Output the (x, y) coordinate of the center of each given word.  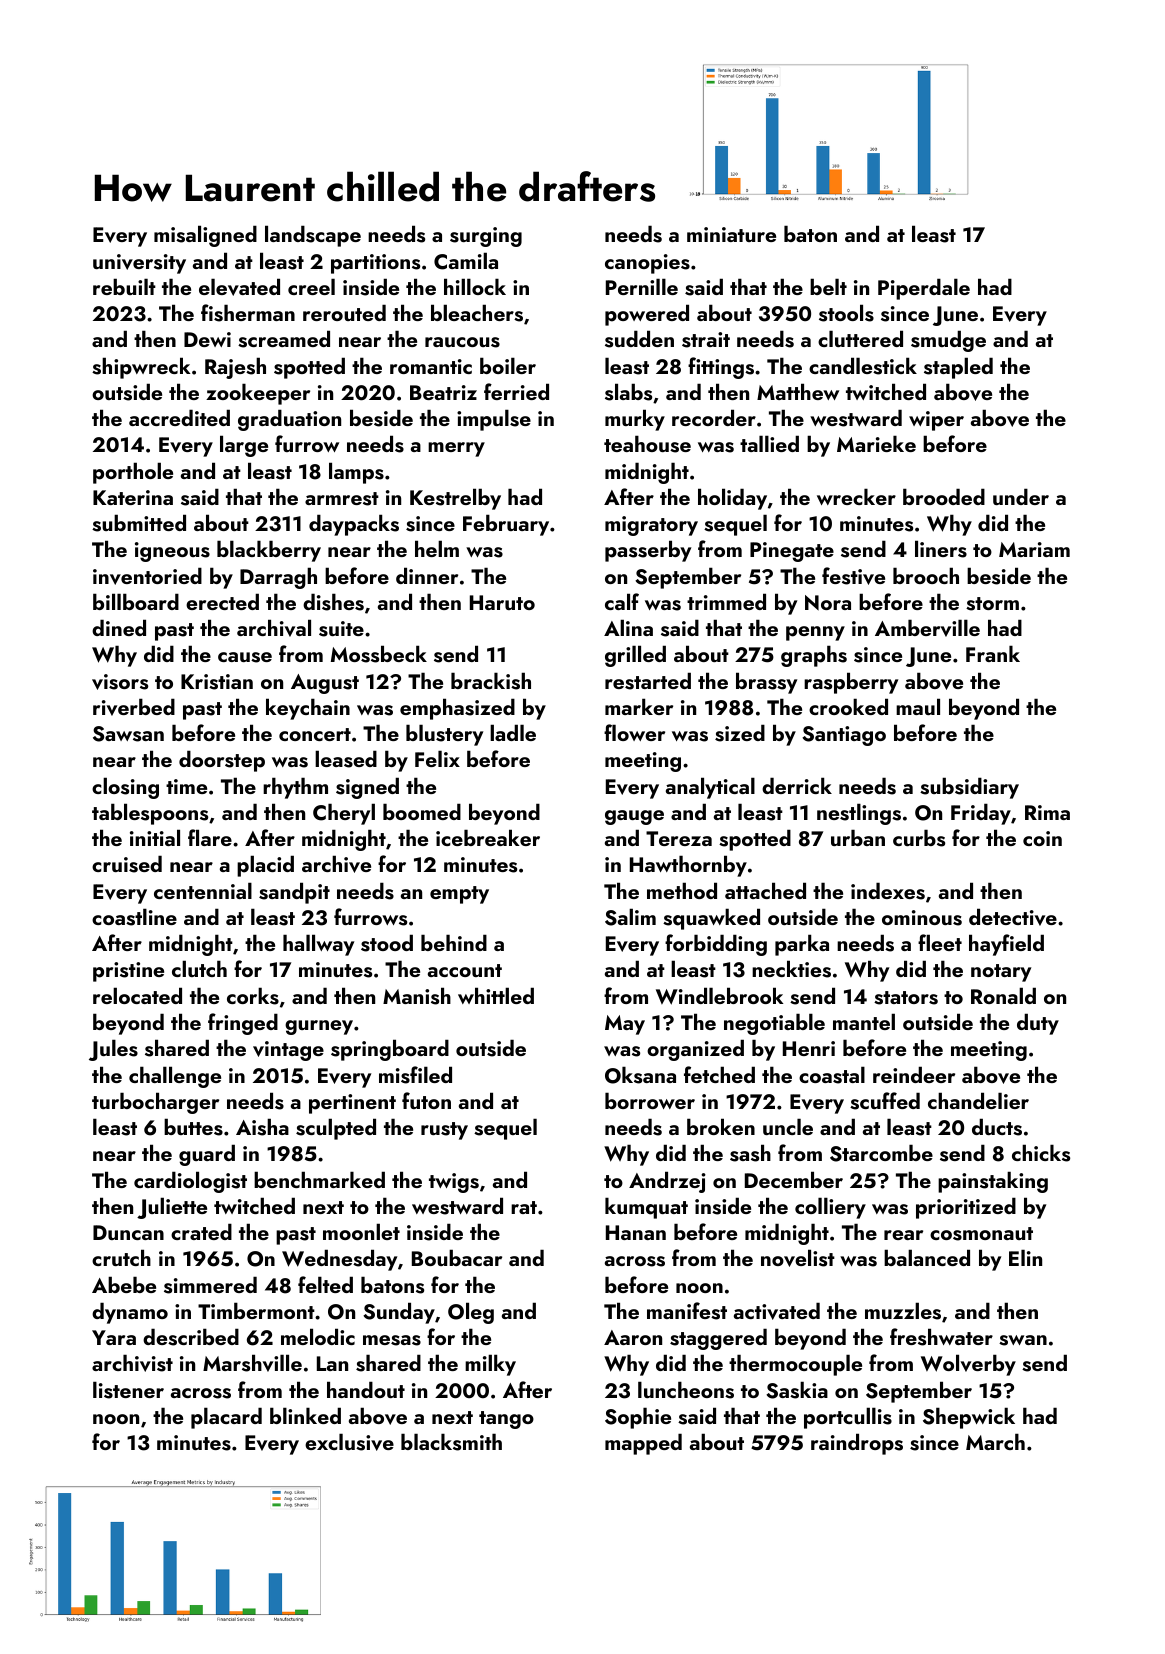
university (139, 264)
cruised (127, 864)
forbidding (716, 945)
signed (367, 788)
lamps (356, 473)
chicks (1041, 1153)
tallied (769, 443)
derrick (797, 785)
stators (906, 998)
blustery (444, 735)
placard (226, 1418)
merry (456, 449)
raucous (462, 342)
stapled (958, 368)
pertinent (352, 1104)
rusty (444, 1131)
